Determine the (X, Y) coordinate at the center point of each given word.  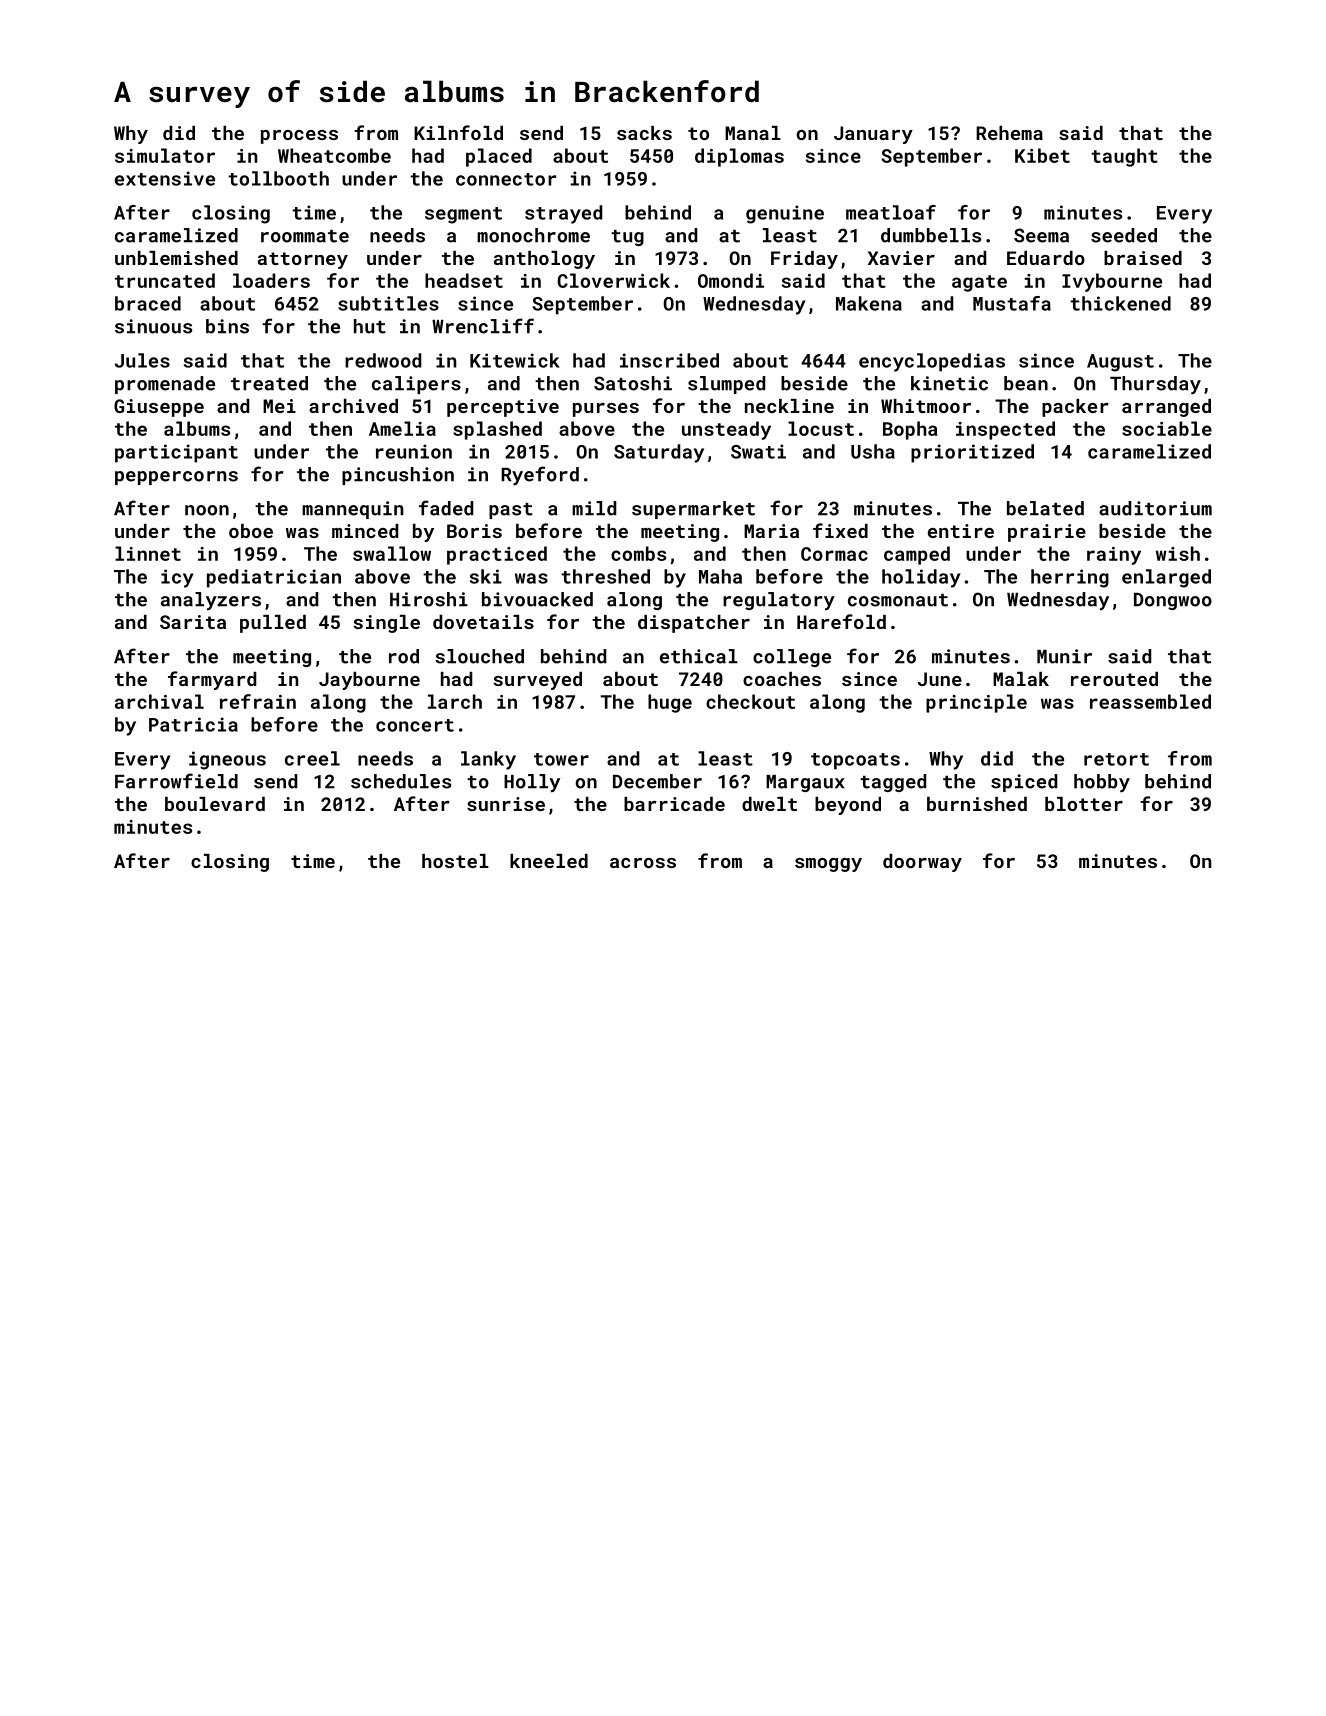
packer (1075, 408)
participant (176, 453)
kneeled (549, 861)
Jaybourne (369, 681)
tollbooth (278, 178)
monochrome (533, 235)
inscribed (669, 360)
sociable (1167, 428)
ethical (699, 656)
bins (227, 326)
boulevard (215, 804)
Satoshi (633, 383)
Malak (1021, 679)
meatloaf (891, 212)
